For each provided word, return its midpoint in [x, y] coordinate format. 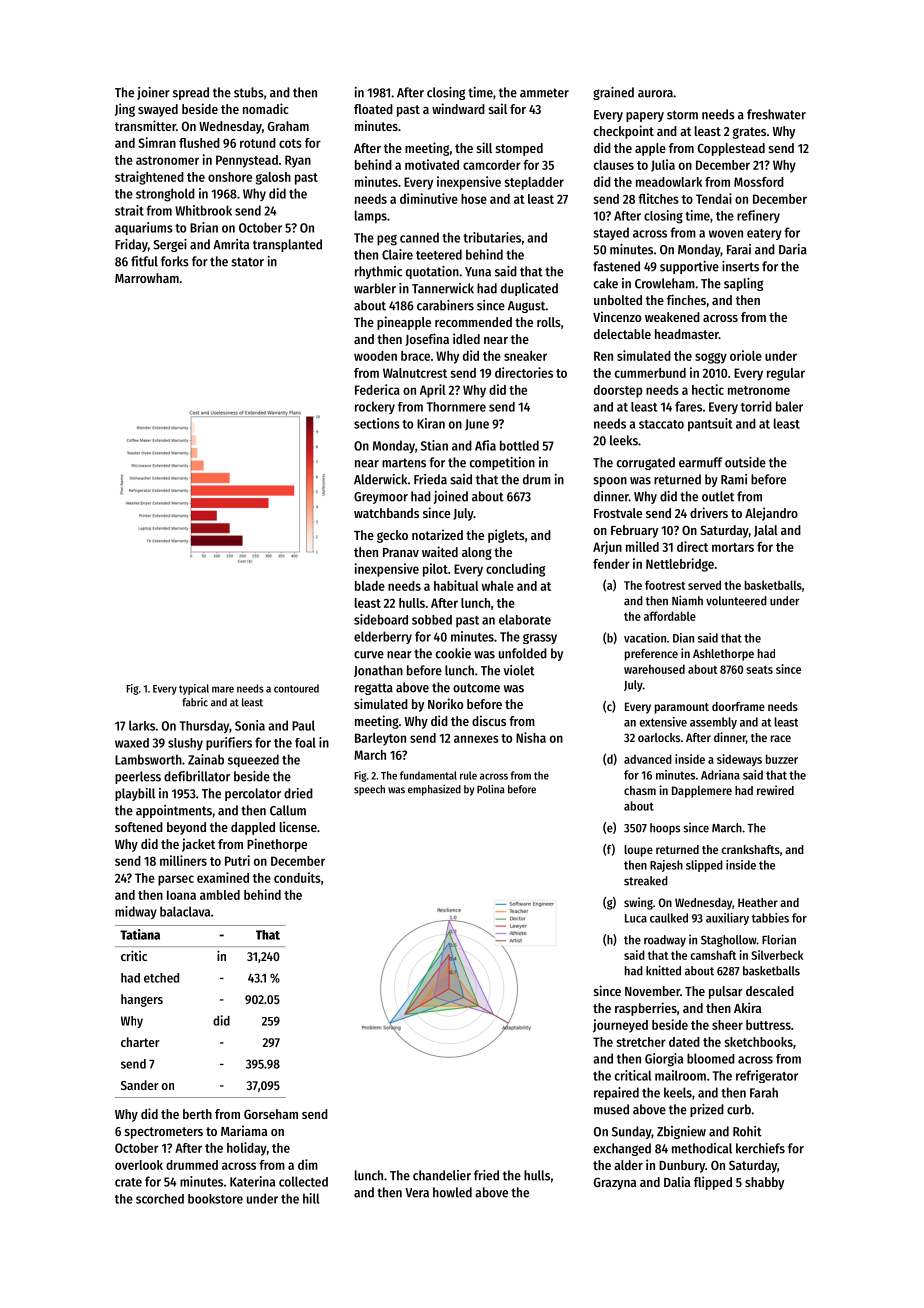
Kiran [431, 423]
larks [142, 725]
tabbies [770, 918]
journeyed [620, 1026]
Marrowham [147, 278]
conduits [297, 877]
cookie [453, 653]
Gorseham [271, 1114]
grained [613, 93]
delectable [622, 334]
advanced [648, 759]
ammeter [544, 93]
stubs [249, 92]
